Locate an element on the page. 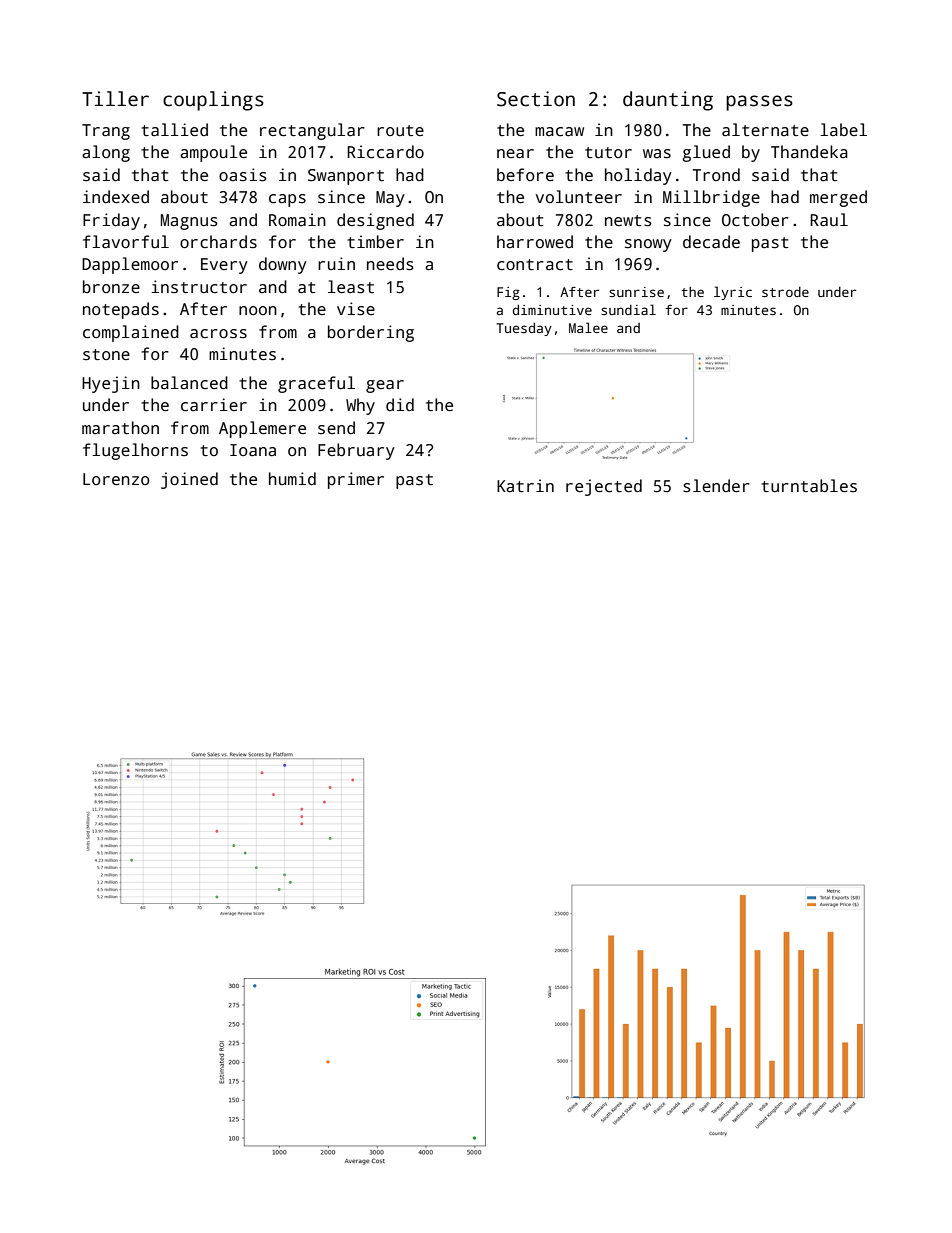 The width and height of the page is (952, 1233). Every is located at coordinates (224, 266).
